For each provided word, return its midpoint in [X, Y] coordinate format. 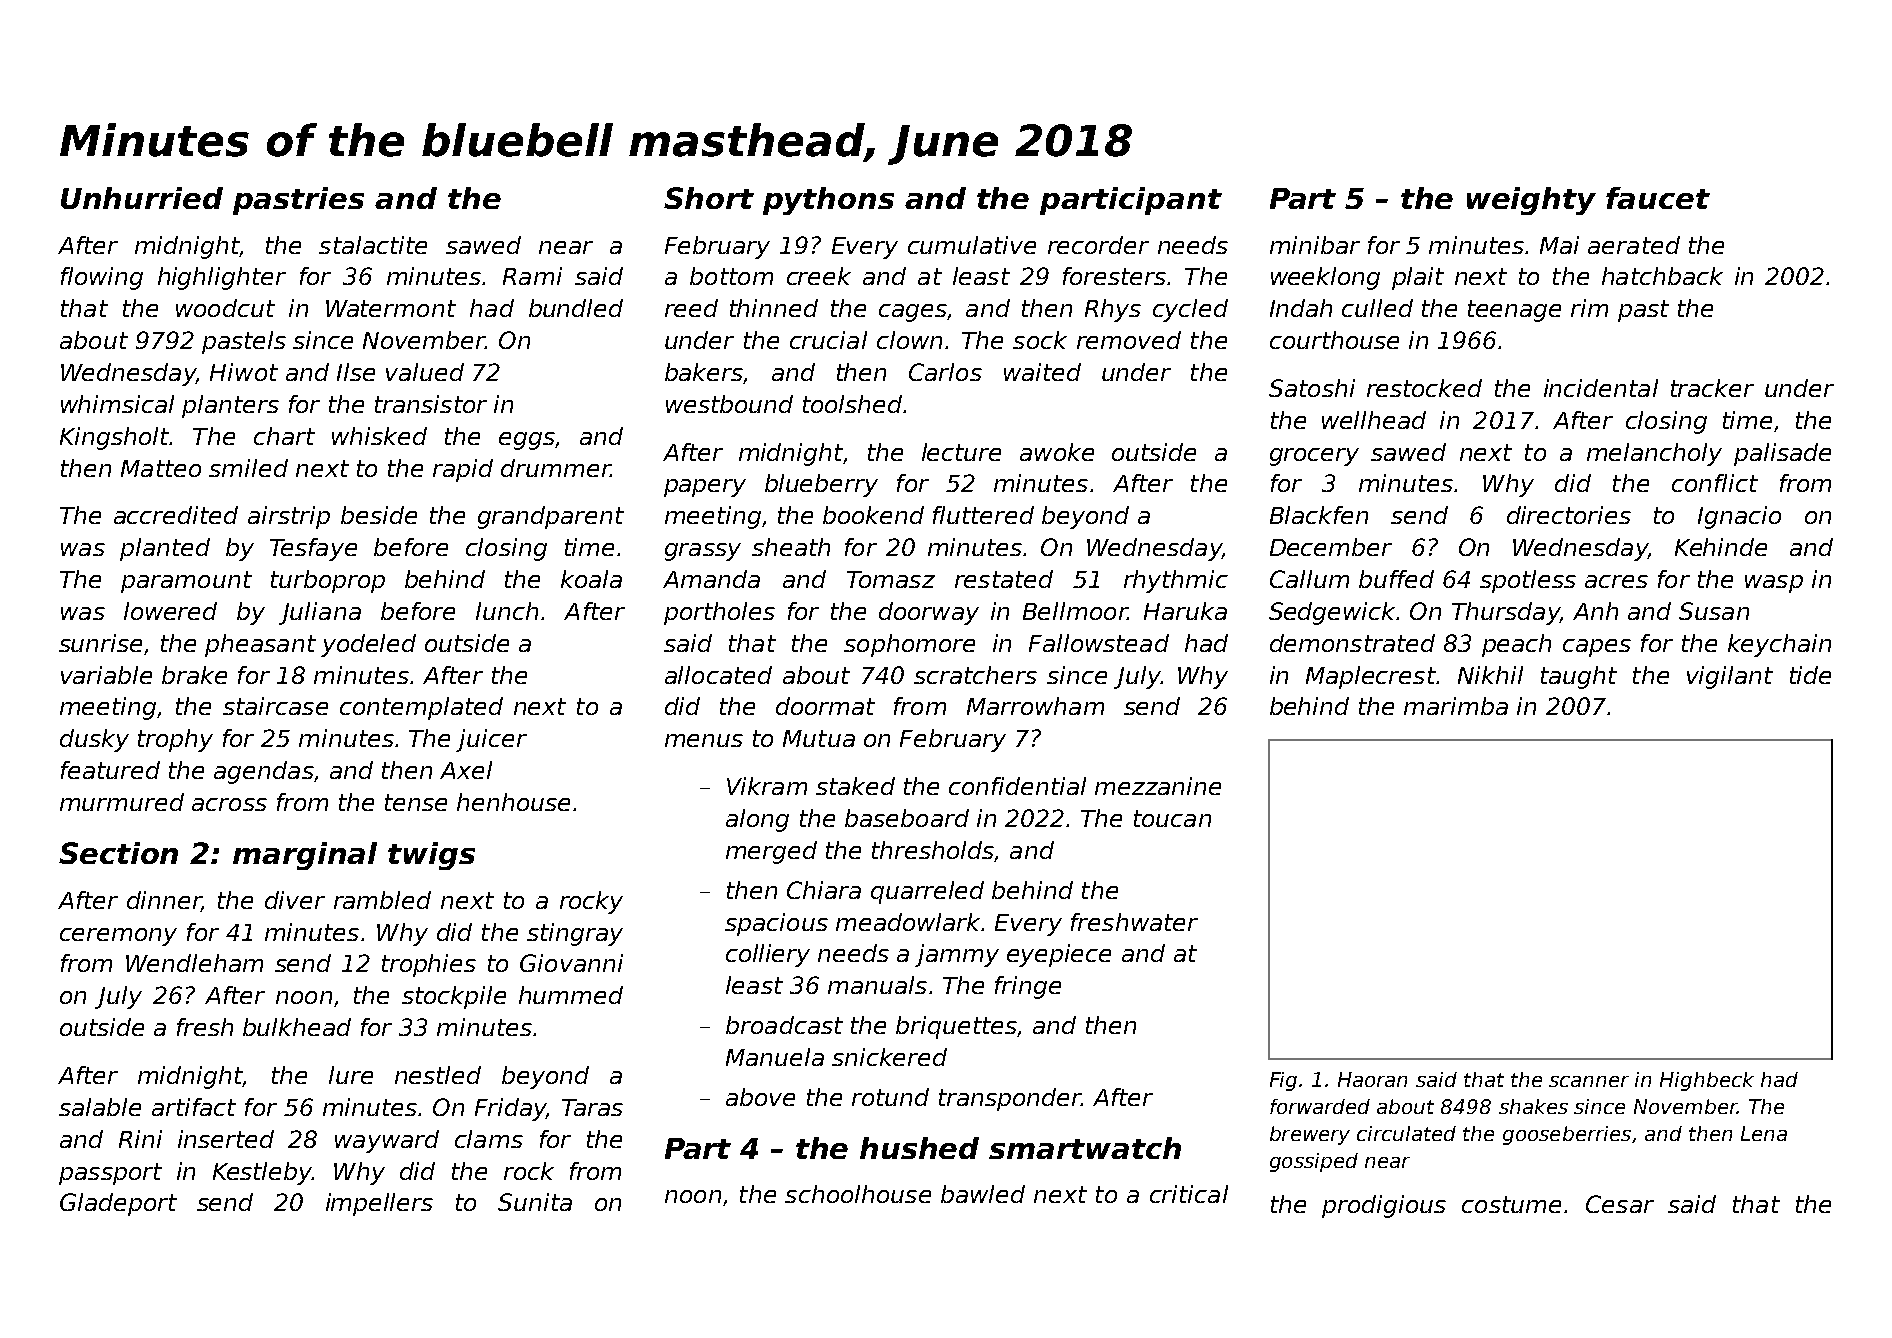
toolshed [852, 404]
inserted [226, 1139]
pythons [828, 201]
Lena [1764, 1133]
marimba [1456, 706]
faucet [1658, 198]
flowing [102, 278]
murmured [122, 802]
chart [284, 436]
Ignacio [1739, 517]
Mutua [819, 738]
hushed [919, 1148]
